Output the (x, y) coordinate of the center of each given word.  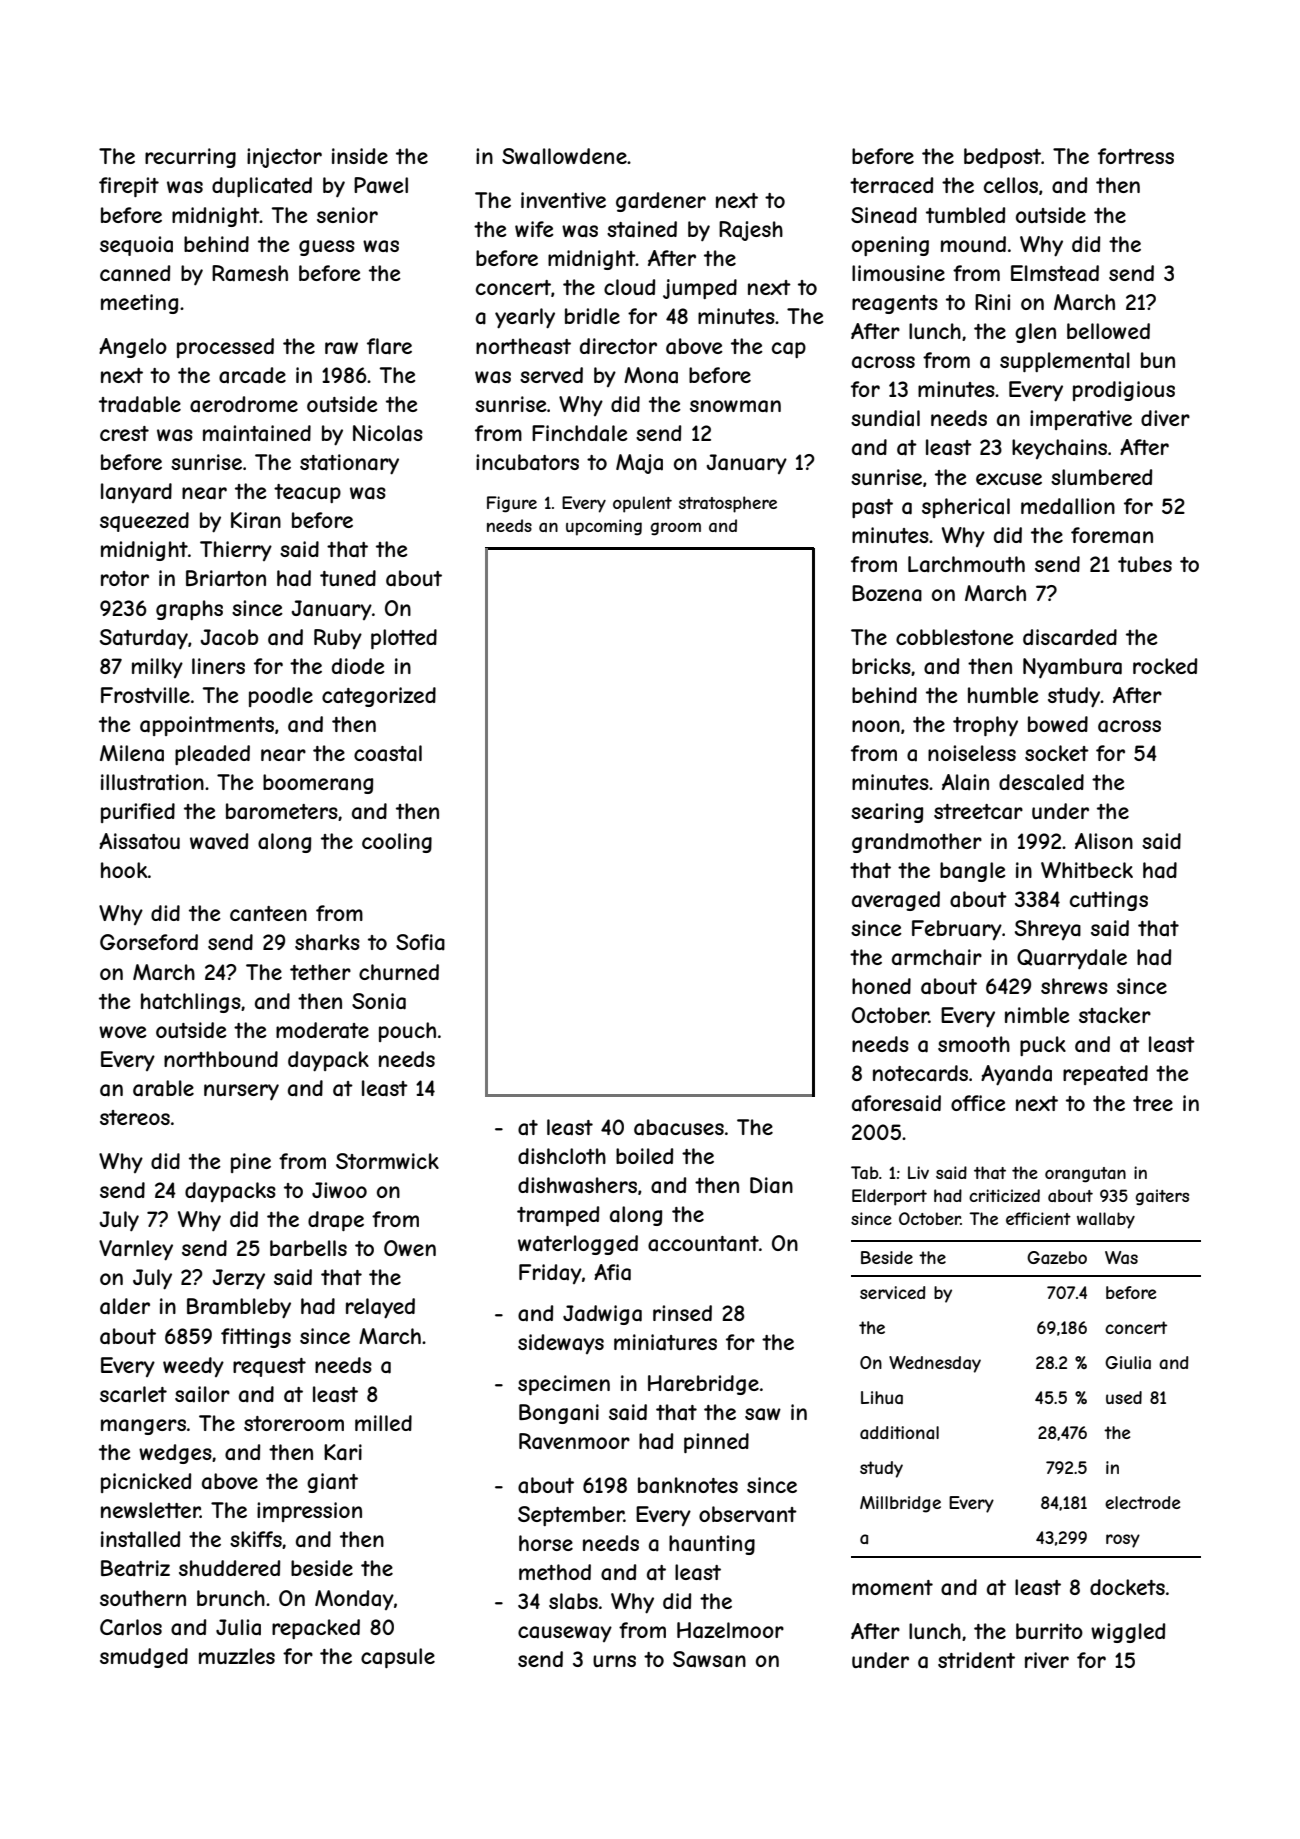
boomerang (318, 784)
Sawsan (709, 1659)
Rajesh (751, 231)
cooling (397, 843)
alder (125, 1306)
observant (748, 1514)
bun (1158, 360)
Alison (1104, 841)
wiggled (1128, 1633)
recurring (190, 158)
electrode (1142, 1502)
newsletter (150, 1510)
